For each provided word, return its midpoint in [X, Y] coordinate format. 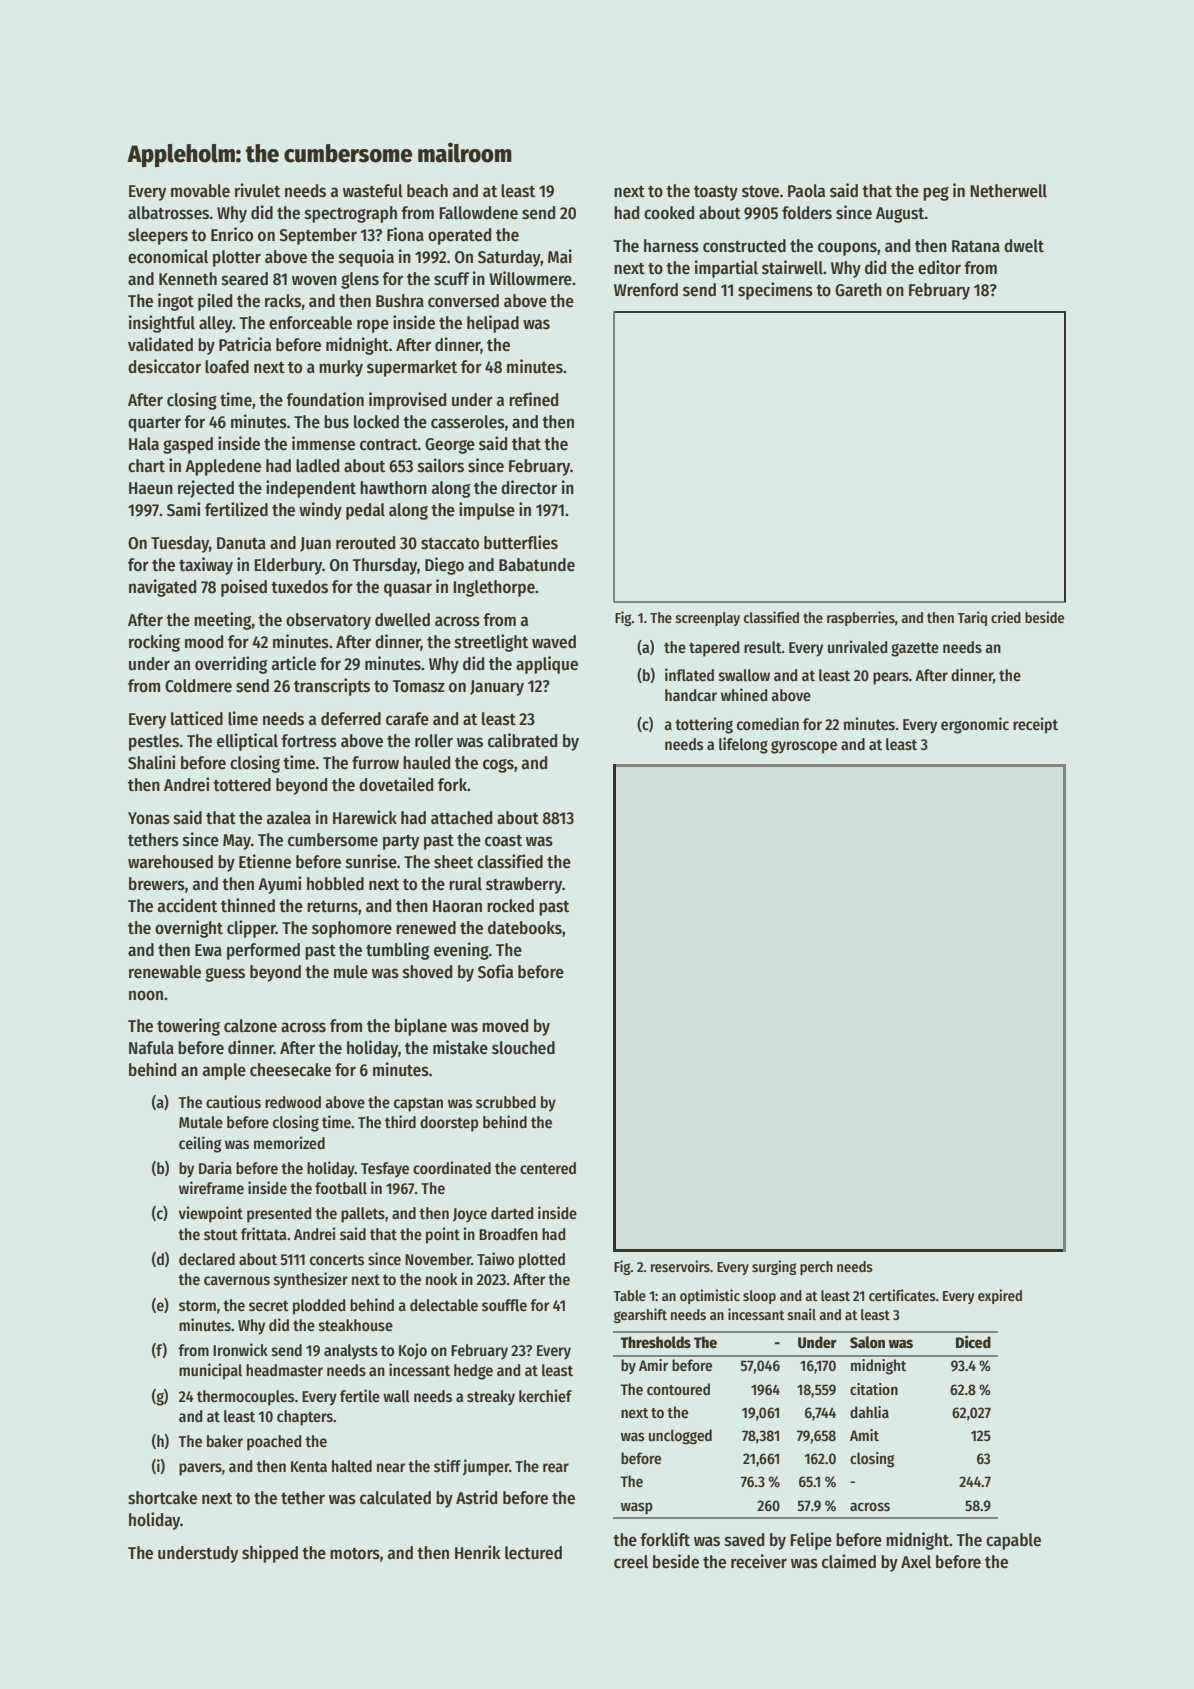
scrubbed [506, 1102]
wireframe [211, 1188]
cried [1006, 617]
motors [355, 1554]
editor [939, 267]
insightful [162, 324]
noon [146, 995]
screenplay [707, 619]
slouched [523, 1048]
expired [1000, 1296]
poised [244, 588]
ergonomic [975, 725]
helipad [493, 324]
